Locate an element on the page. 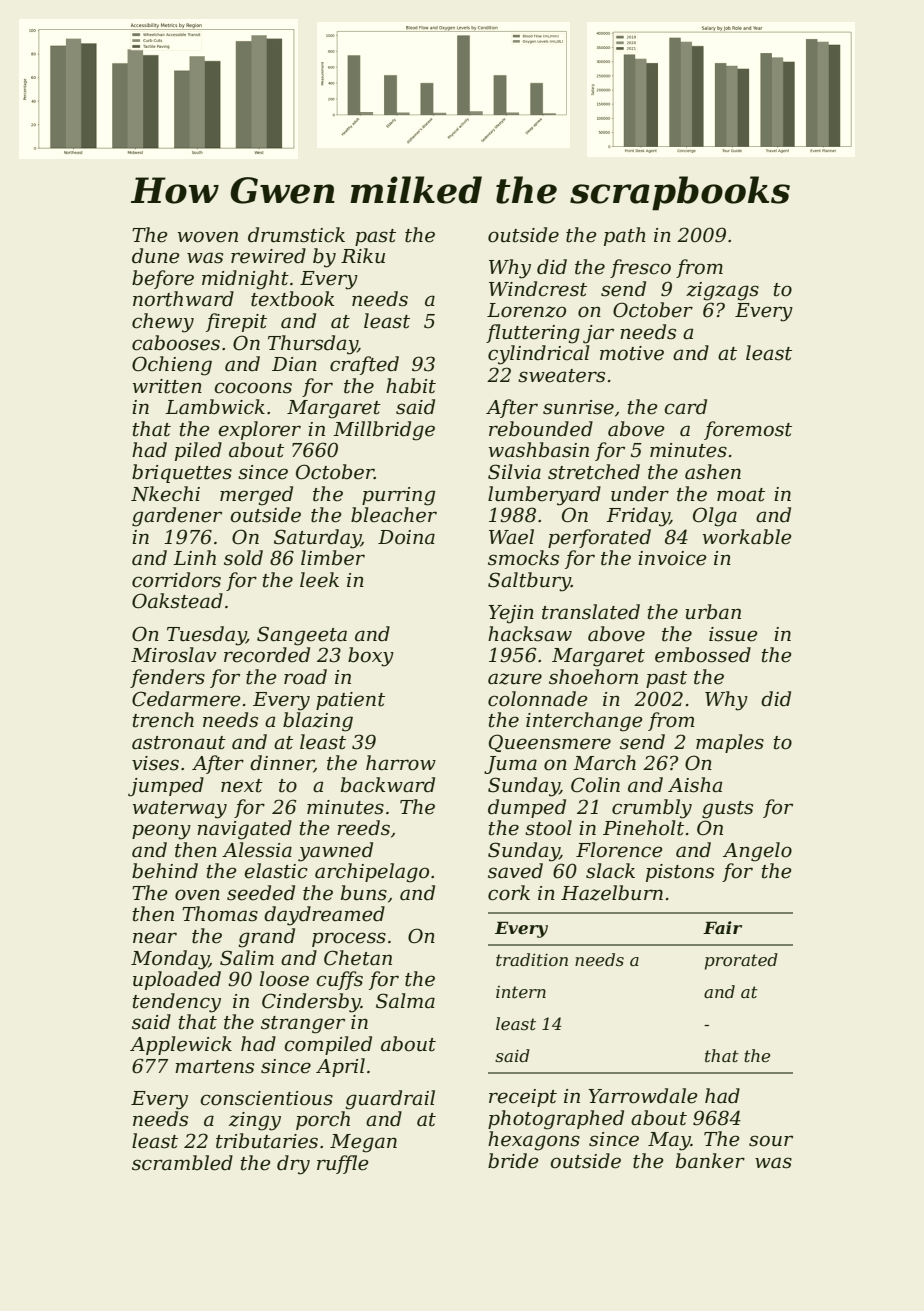 The width and height of the document is (924, 1311). leek is located at coordinates (319, 580).
